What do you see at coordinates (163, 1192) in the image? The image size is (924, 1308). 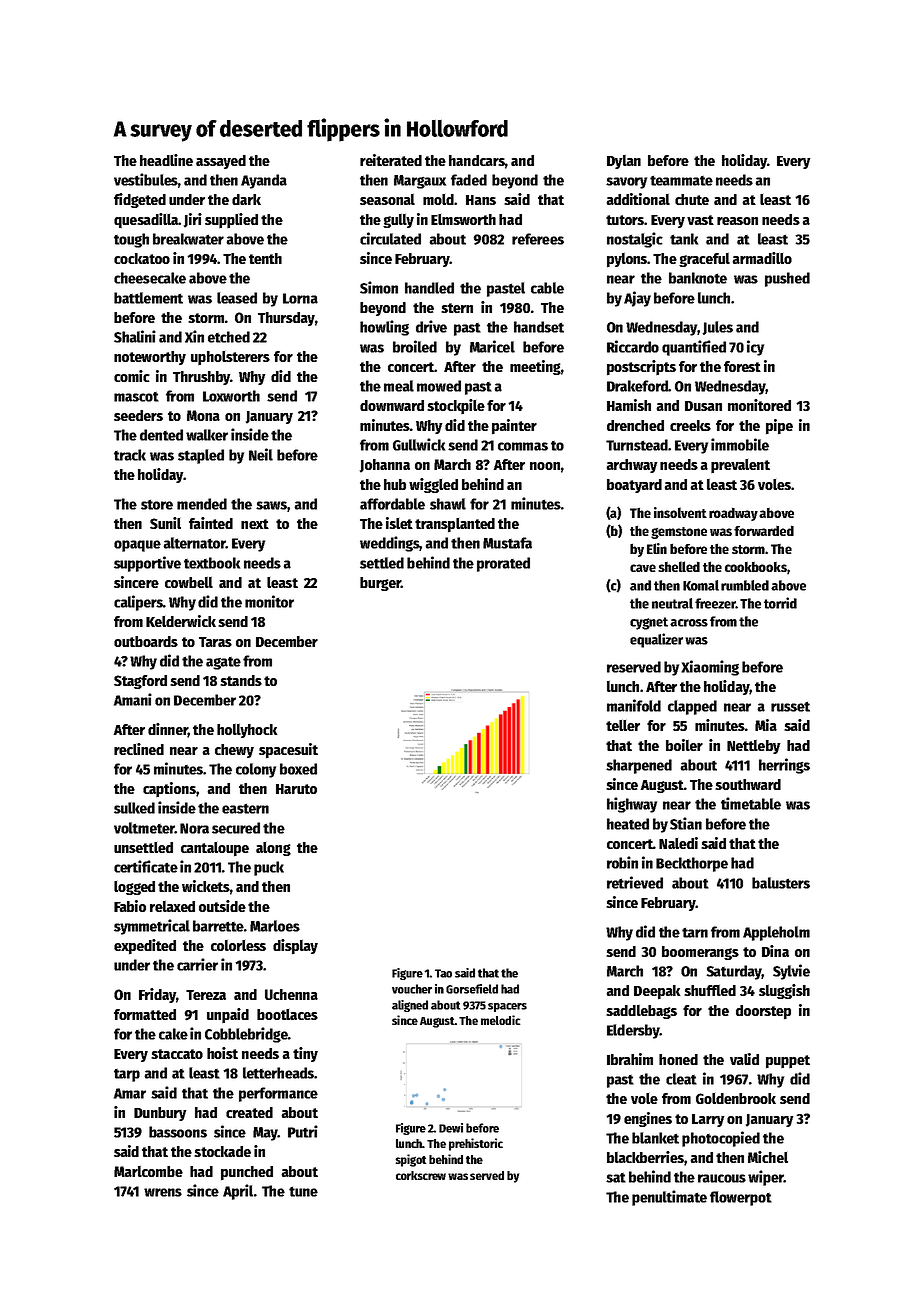 I see `wrens` at bounding box center [163, 1192].
